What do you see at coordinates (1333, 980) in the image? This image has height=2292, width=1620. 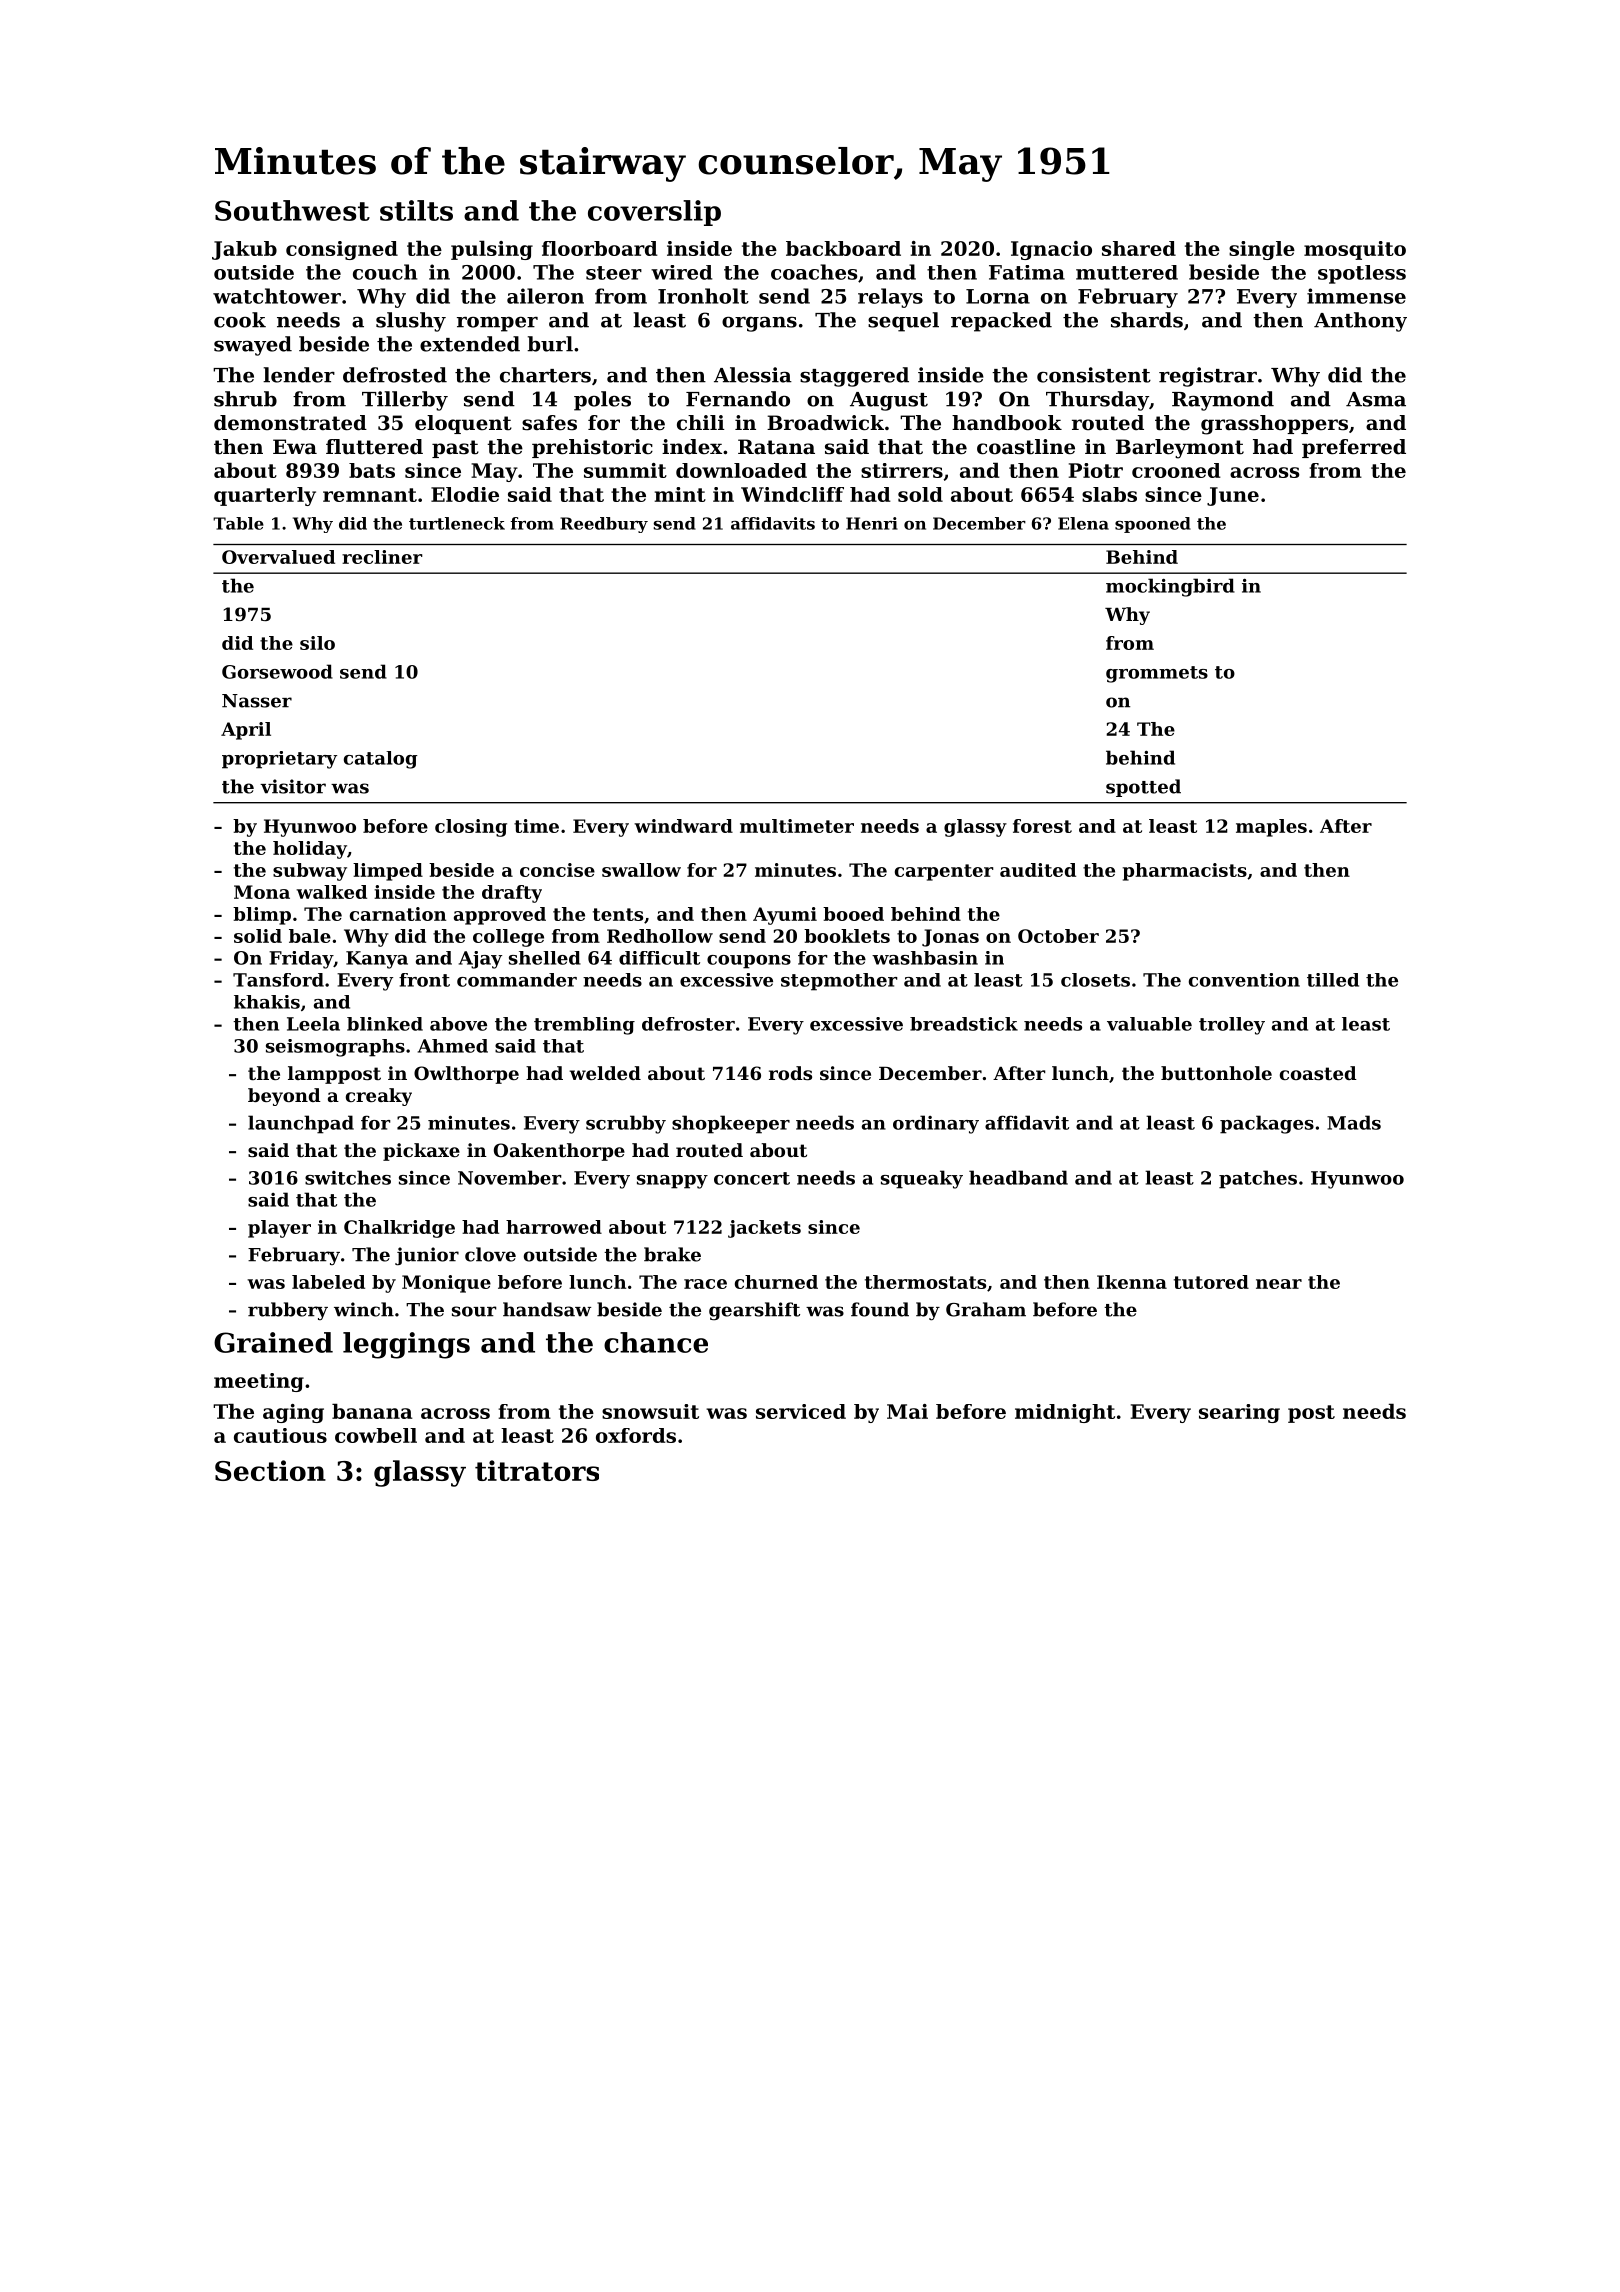 I see `tilled` at bounding box center [1333, 980].
